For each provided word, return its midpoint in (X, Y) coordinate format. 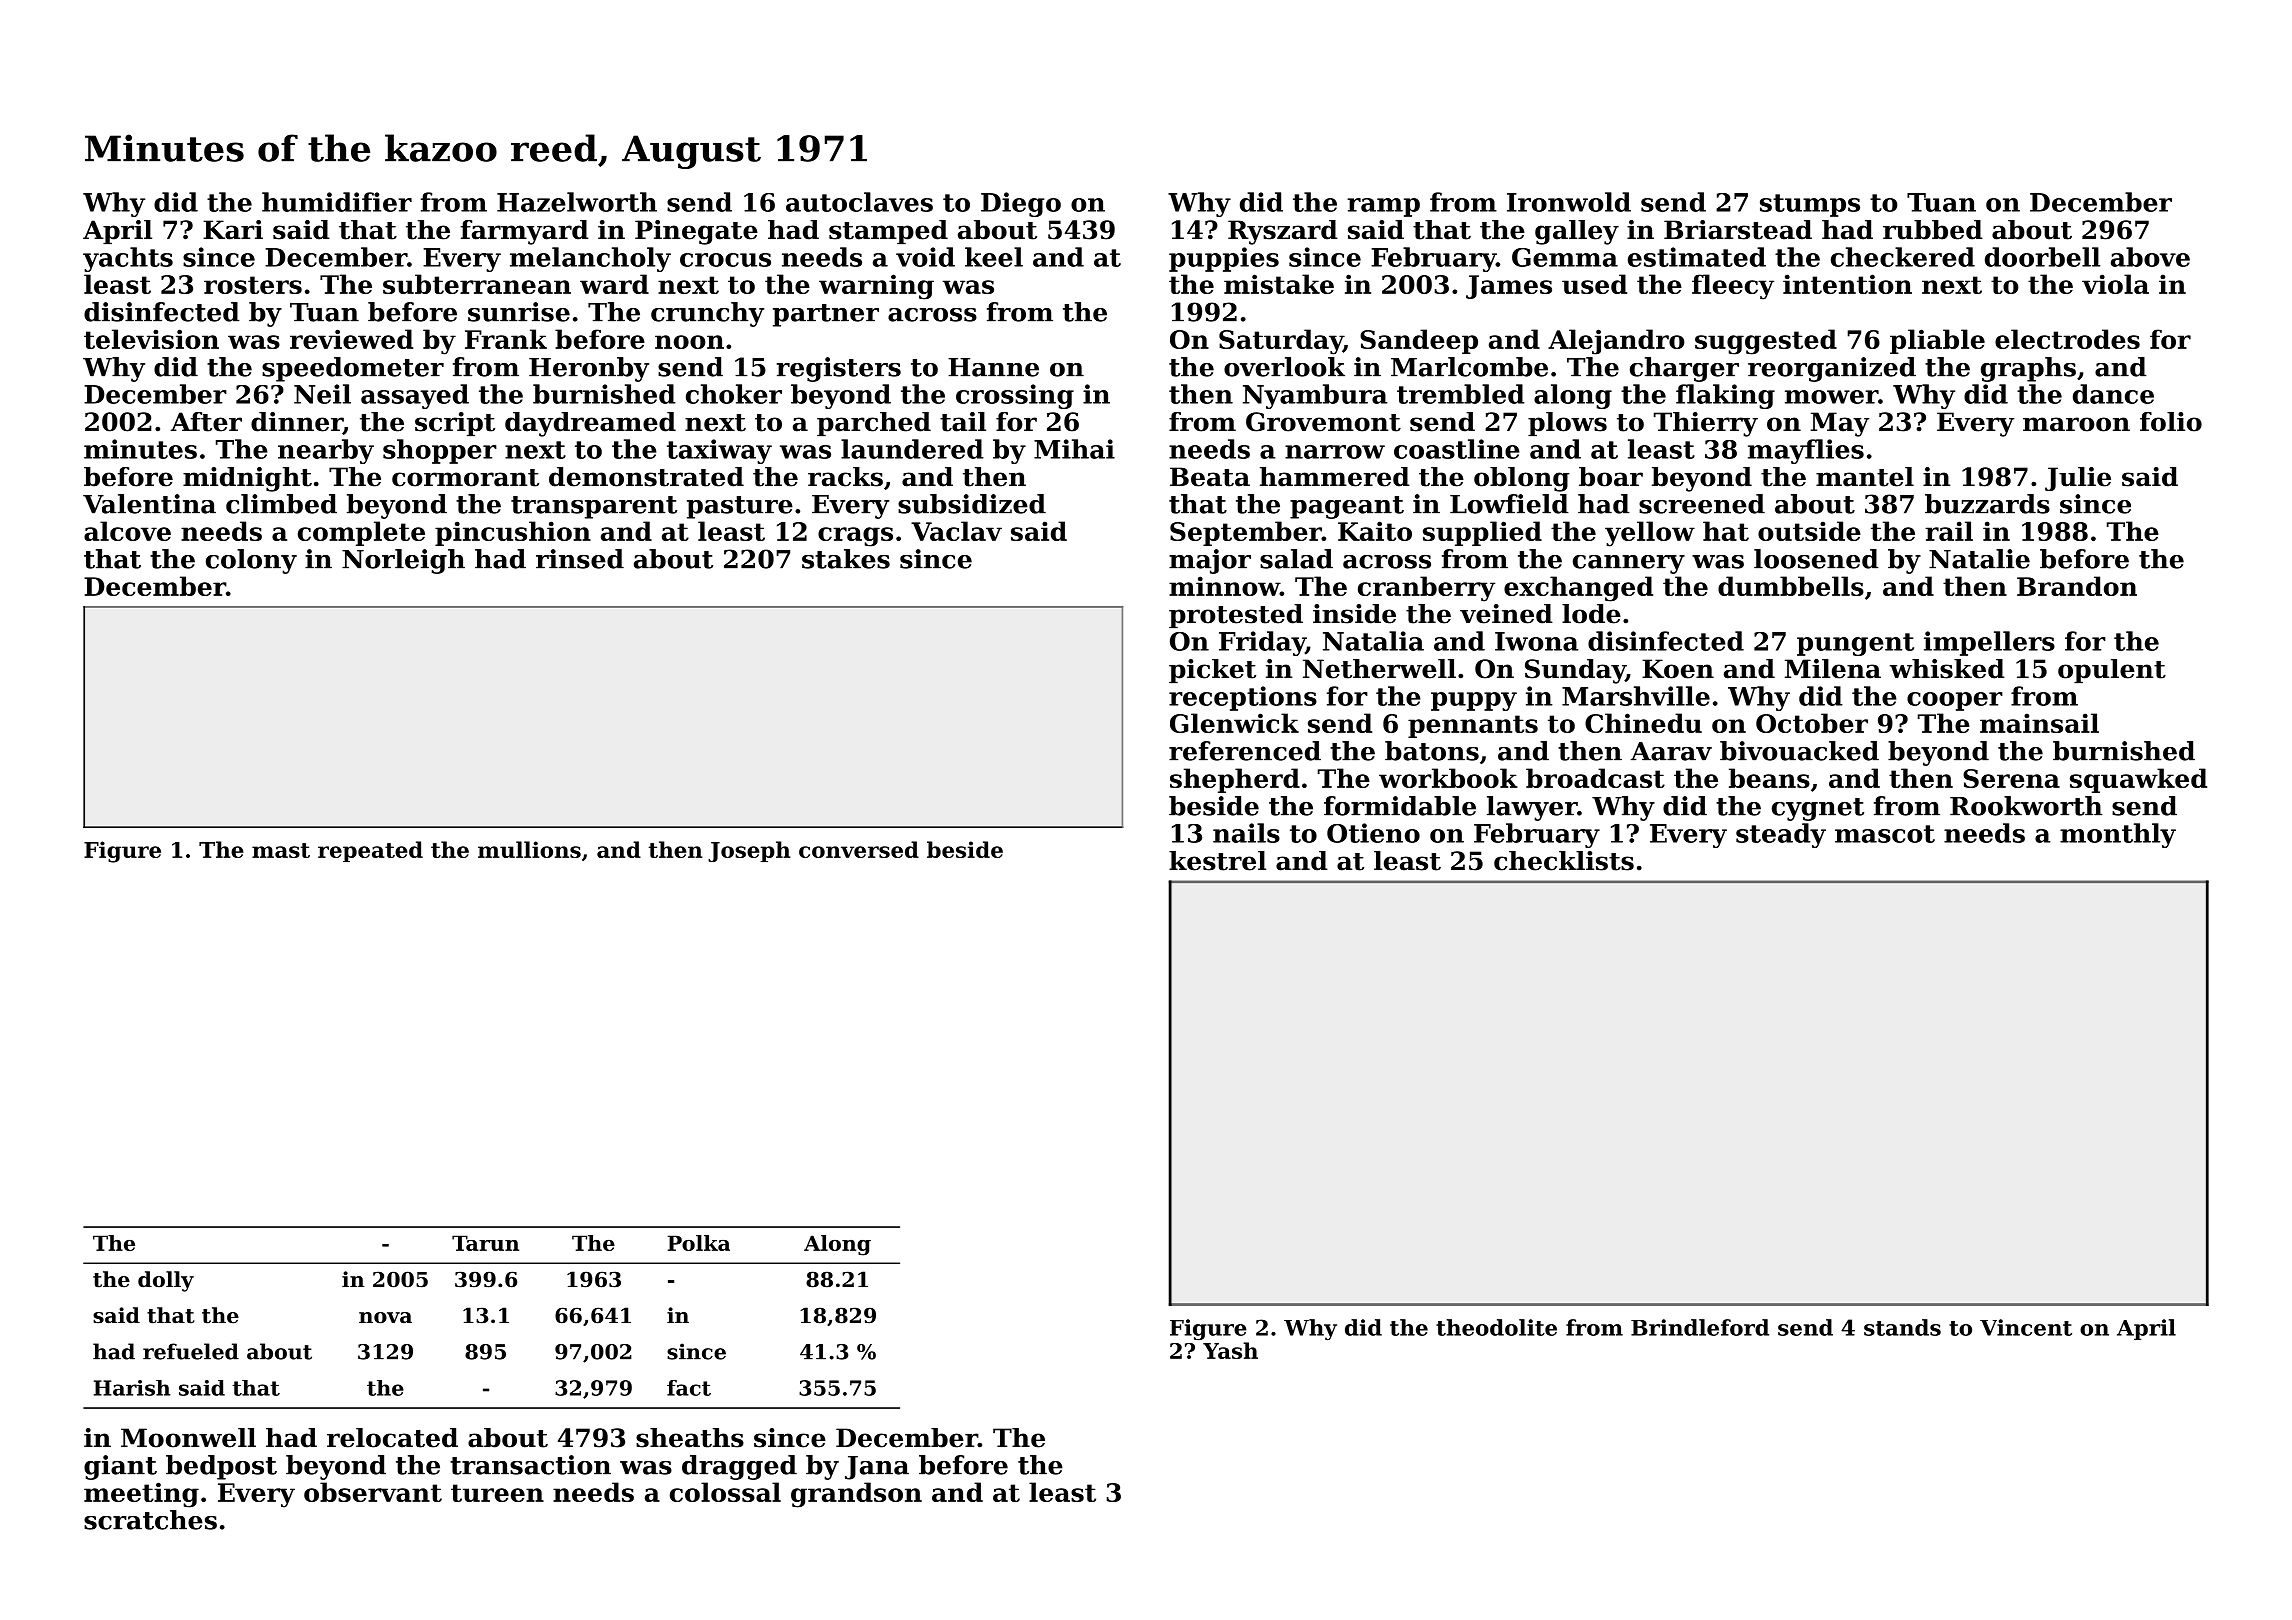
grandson (856, 1495)
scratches (150, 1520)
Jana (877, 1468)
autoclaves (859, 202)
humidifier (337, 202)
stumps (1810, 205)
